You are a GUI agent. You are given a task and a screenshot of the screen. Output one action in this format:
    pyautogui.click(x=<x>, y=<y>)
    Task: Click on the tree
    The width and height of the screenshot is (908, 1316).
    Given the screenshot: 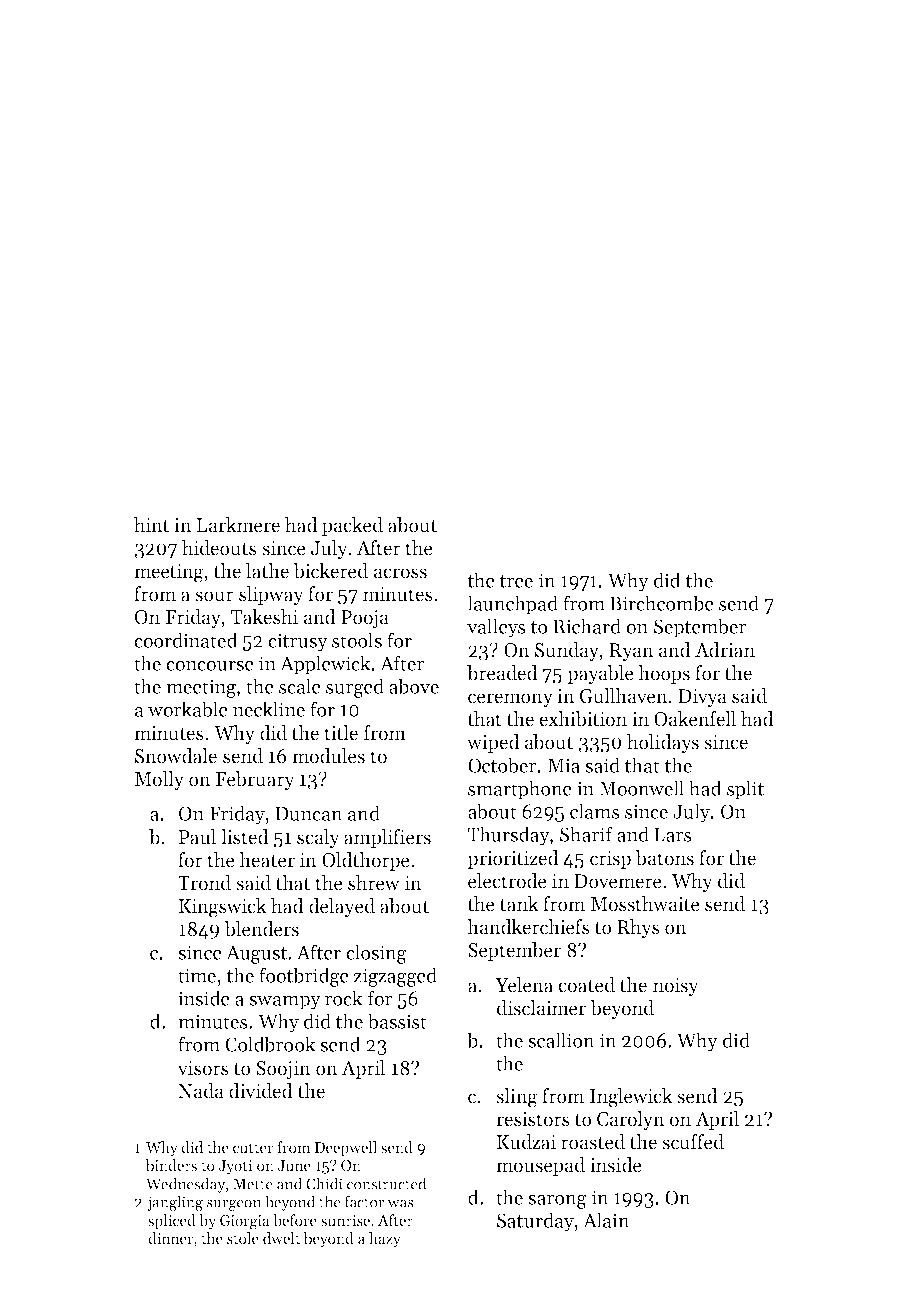 What is the action you would take?
    pyautogui.click(x=516, y=581)
